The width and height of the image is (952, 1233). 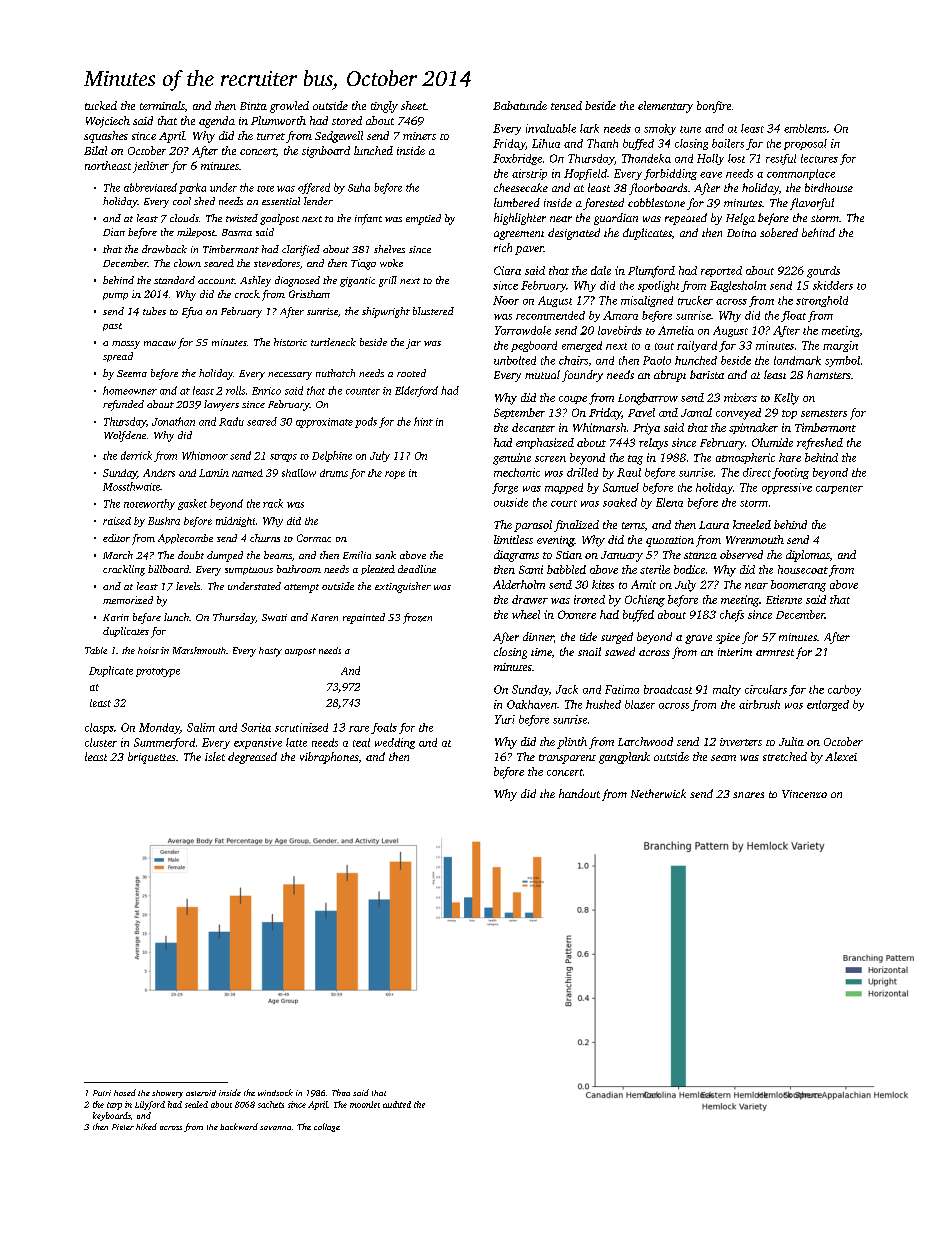 I want to click on semesters, so click(x=824, y=413).
